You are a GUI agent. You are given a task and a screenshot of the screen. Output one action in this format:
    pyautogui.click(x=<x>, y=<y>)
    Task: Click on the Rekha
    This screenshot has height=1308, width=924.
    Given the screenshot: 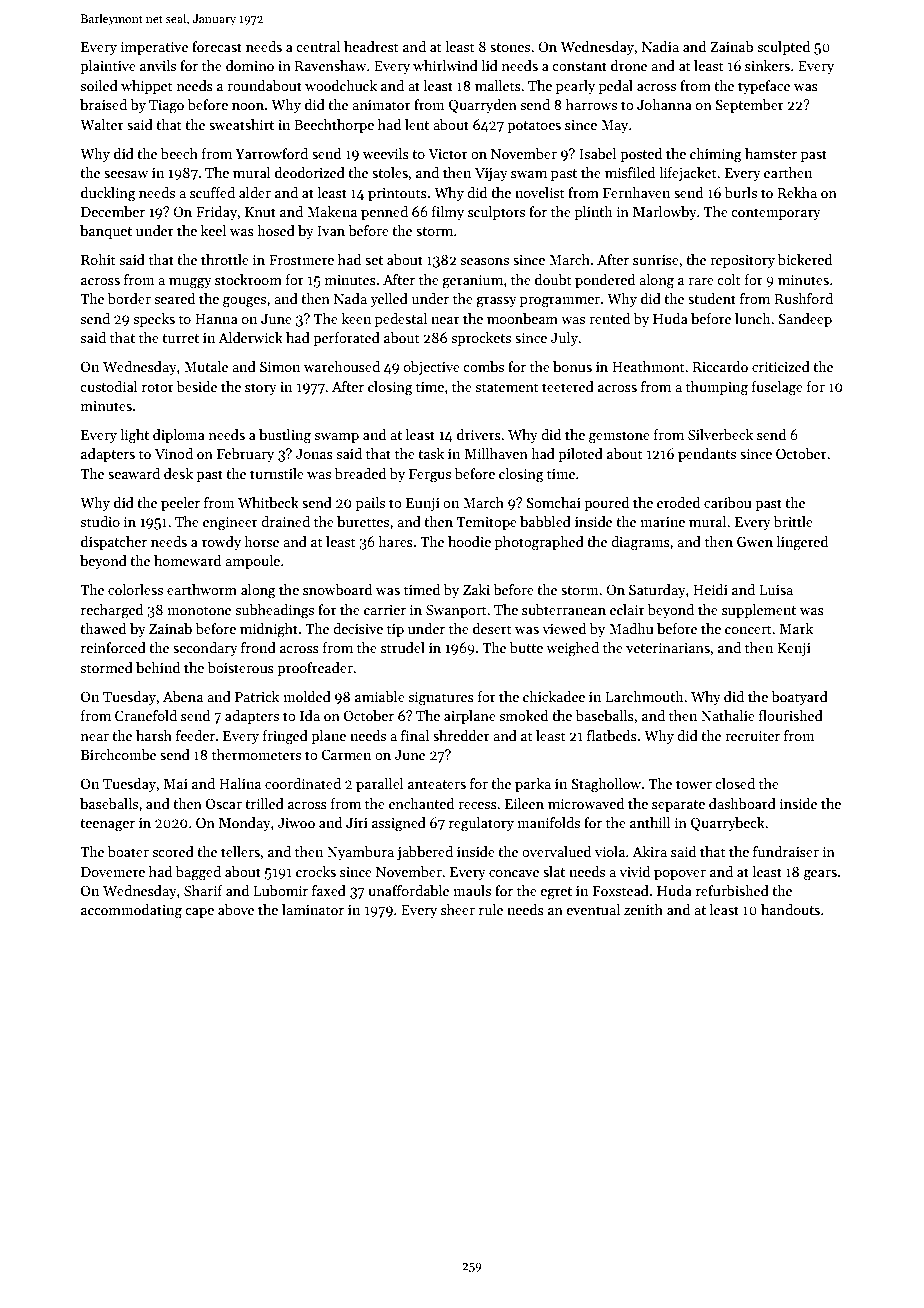 What is the action you would take?
    pyautogui.click(x=797, y=192)
